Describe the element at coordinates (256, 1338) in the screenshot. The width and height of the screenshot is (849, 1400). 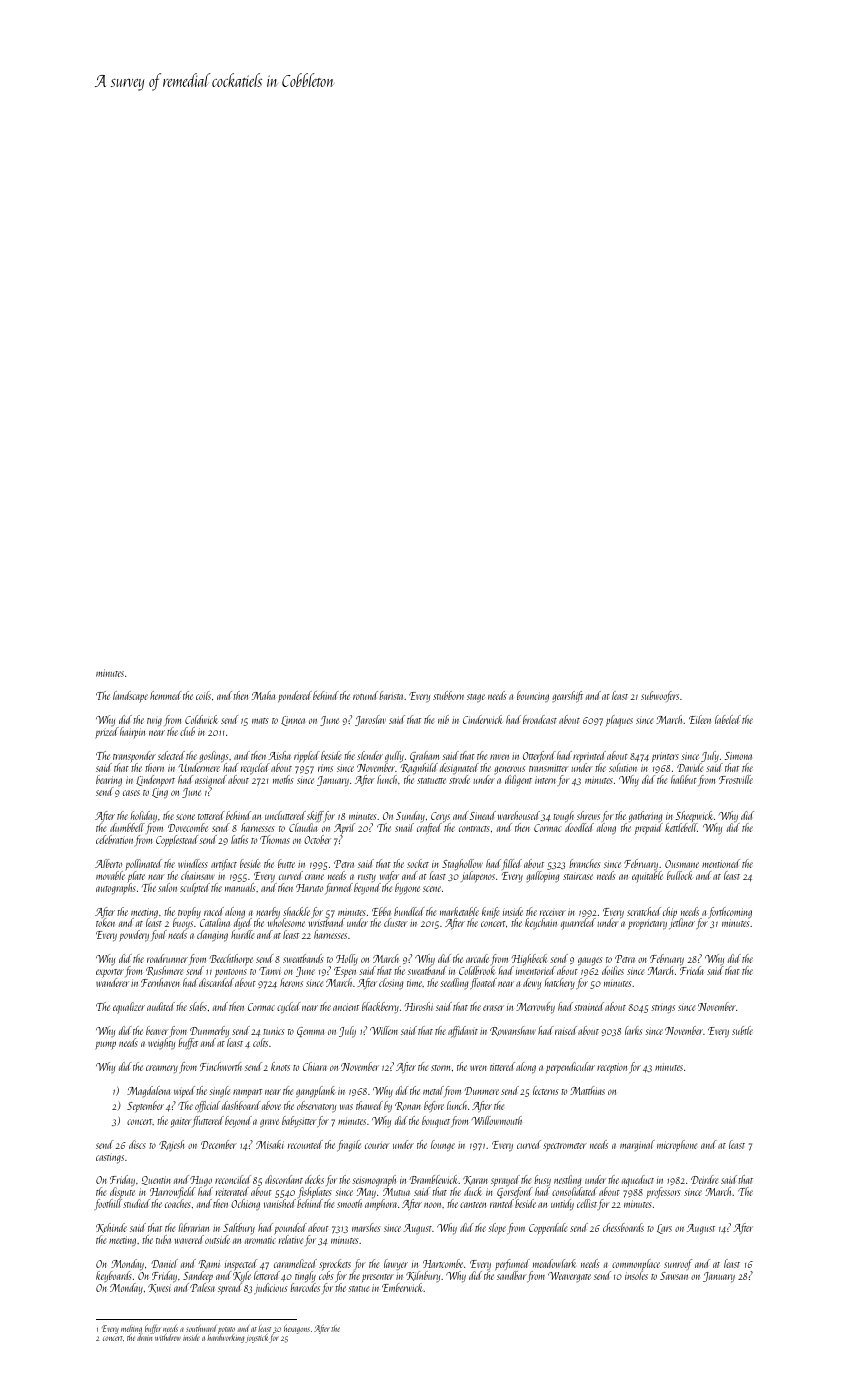
I see `joystick` at that location.
